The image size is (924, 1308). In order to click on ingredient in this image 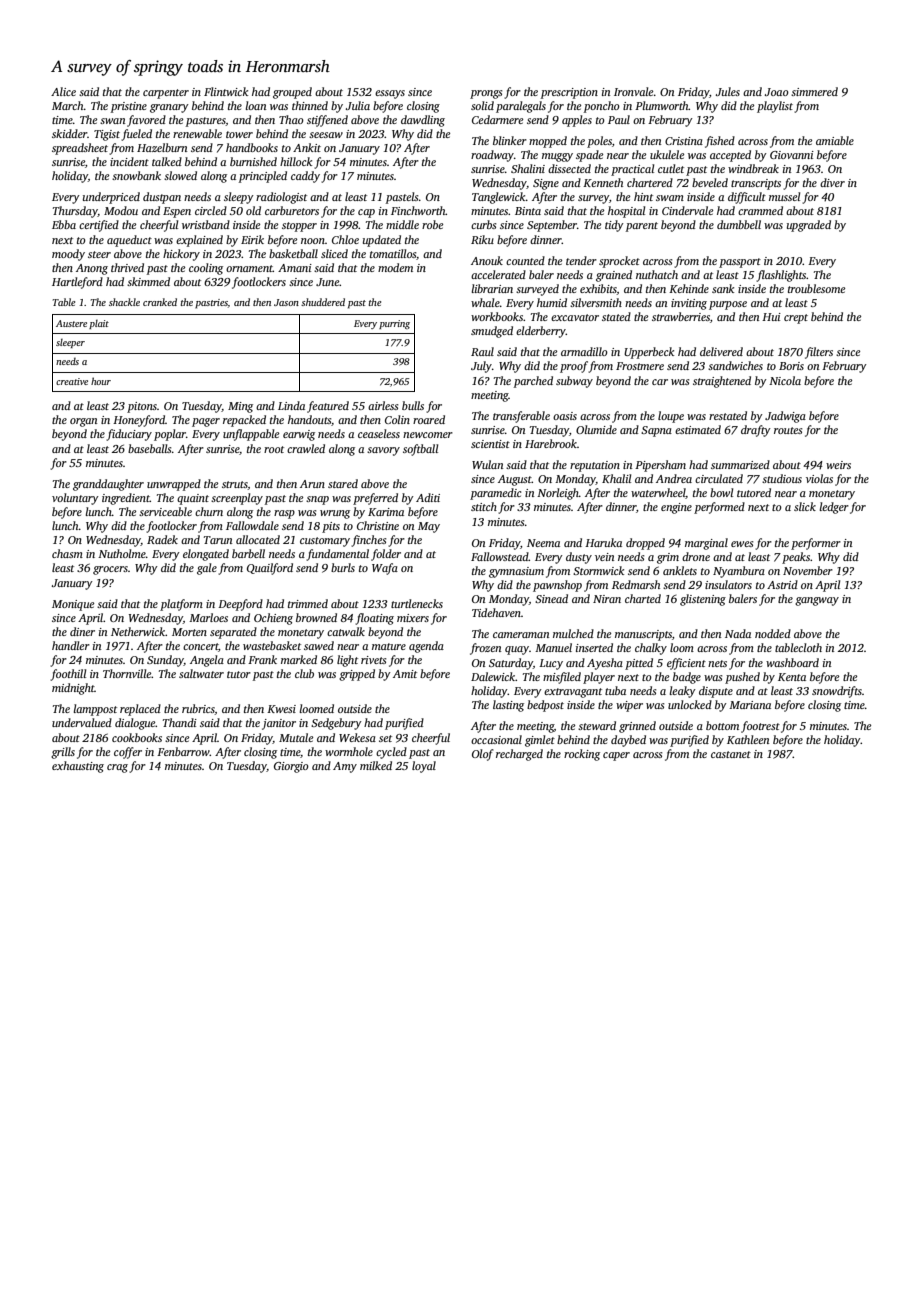, I will do `click(126, 499)`.
